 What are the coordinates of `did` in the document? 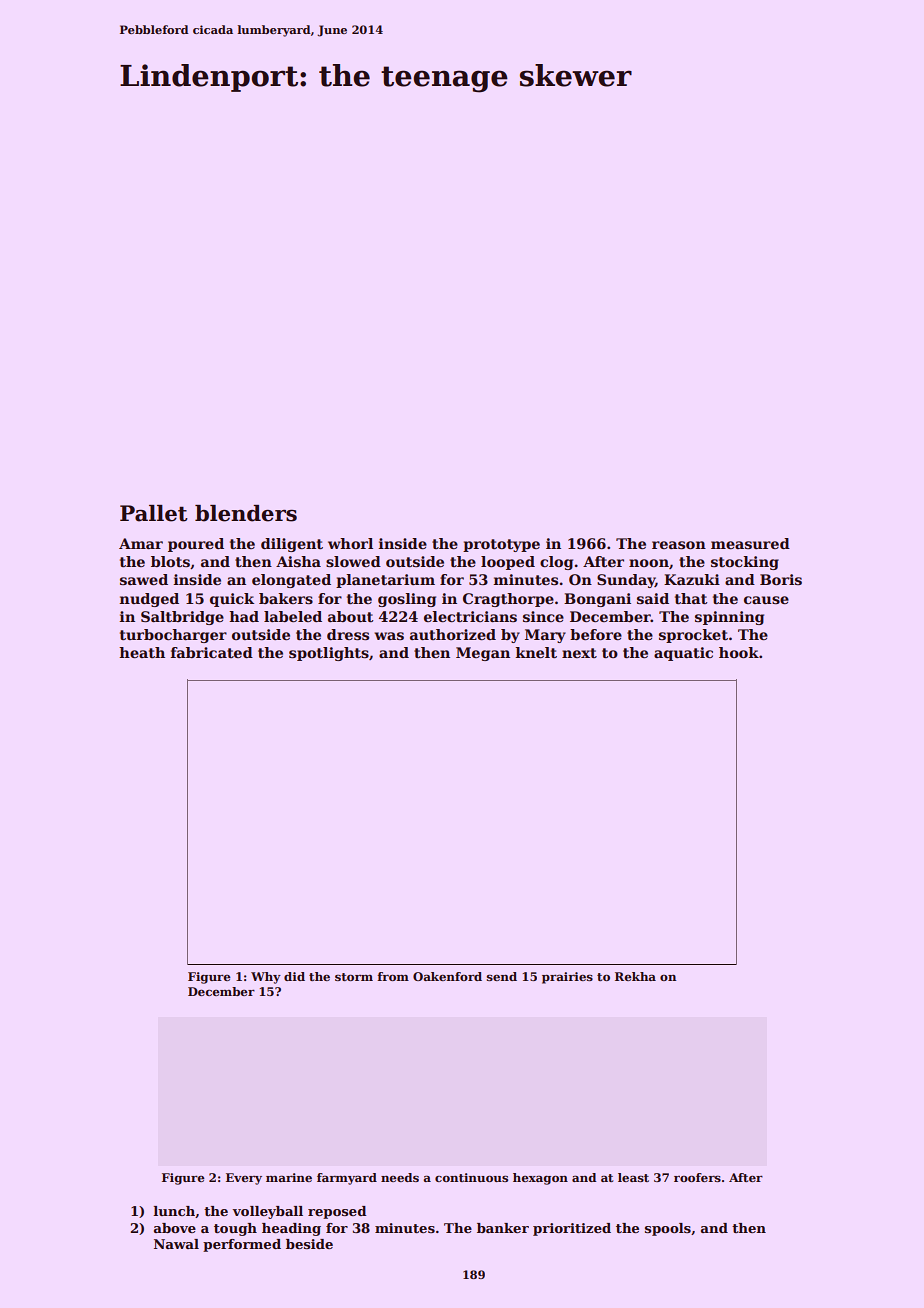 It's located at (294, 976).
